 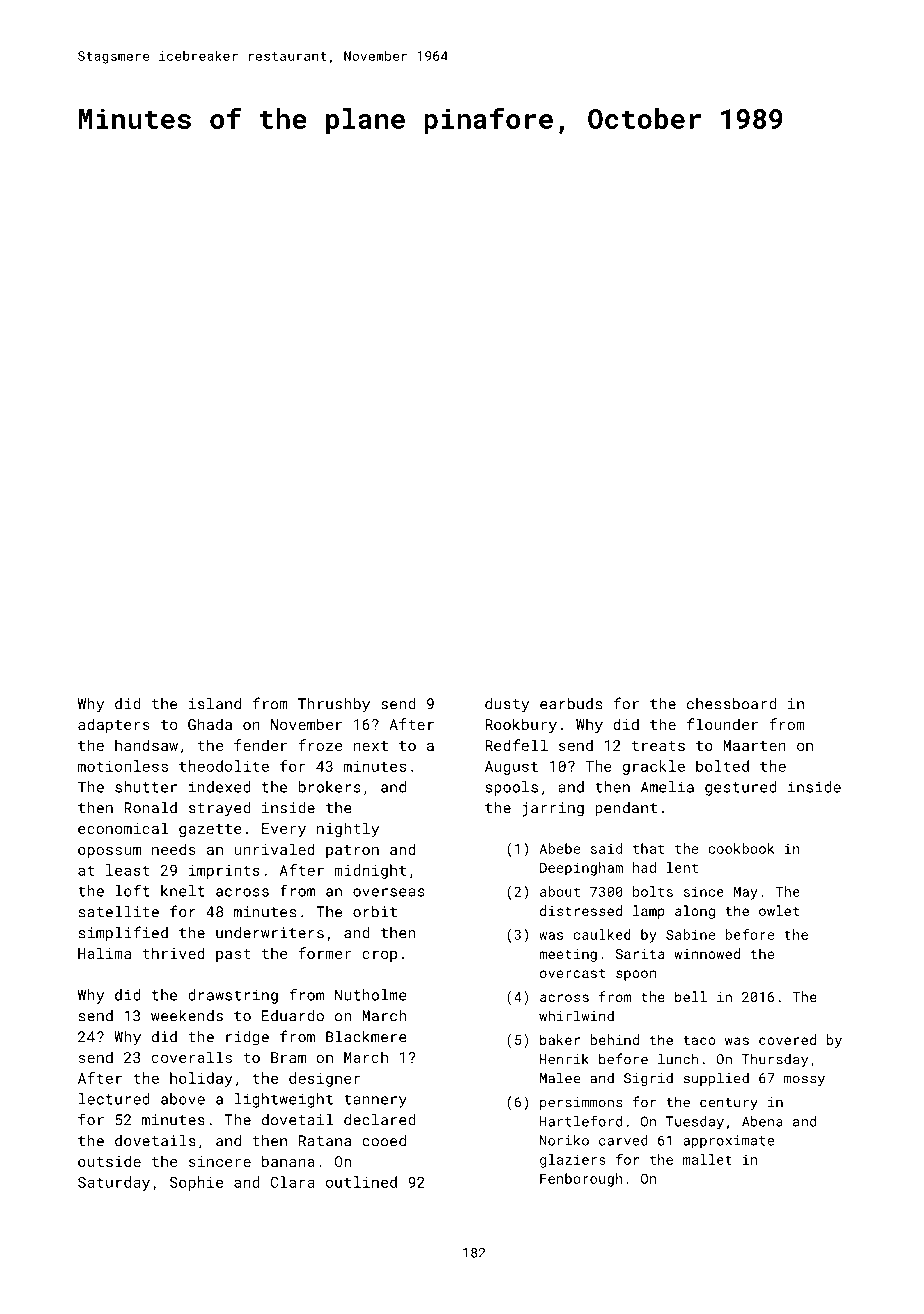 I want to click on nightly, so click(x=348, y=829).
